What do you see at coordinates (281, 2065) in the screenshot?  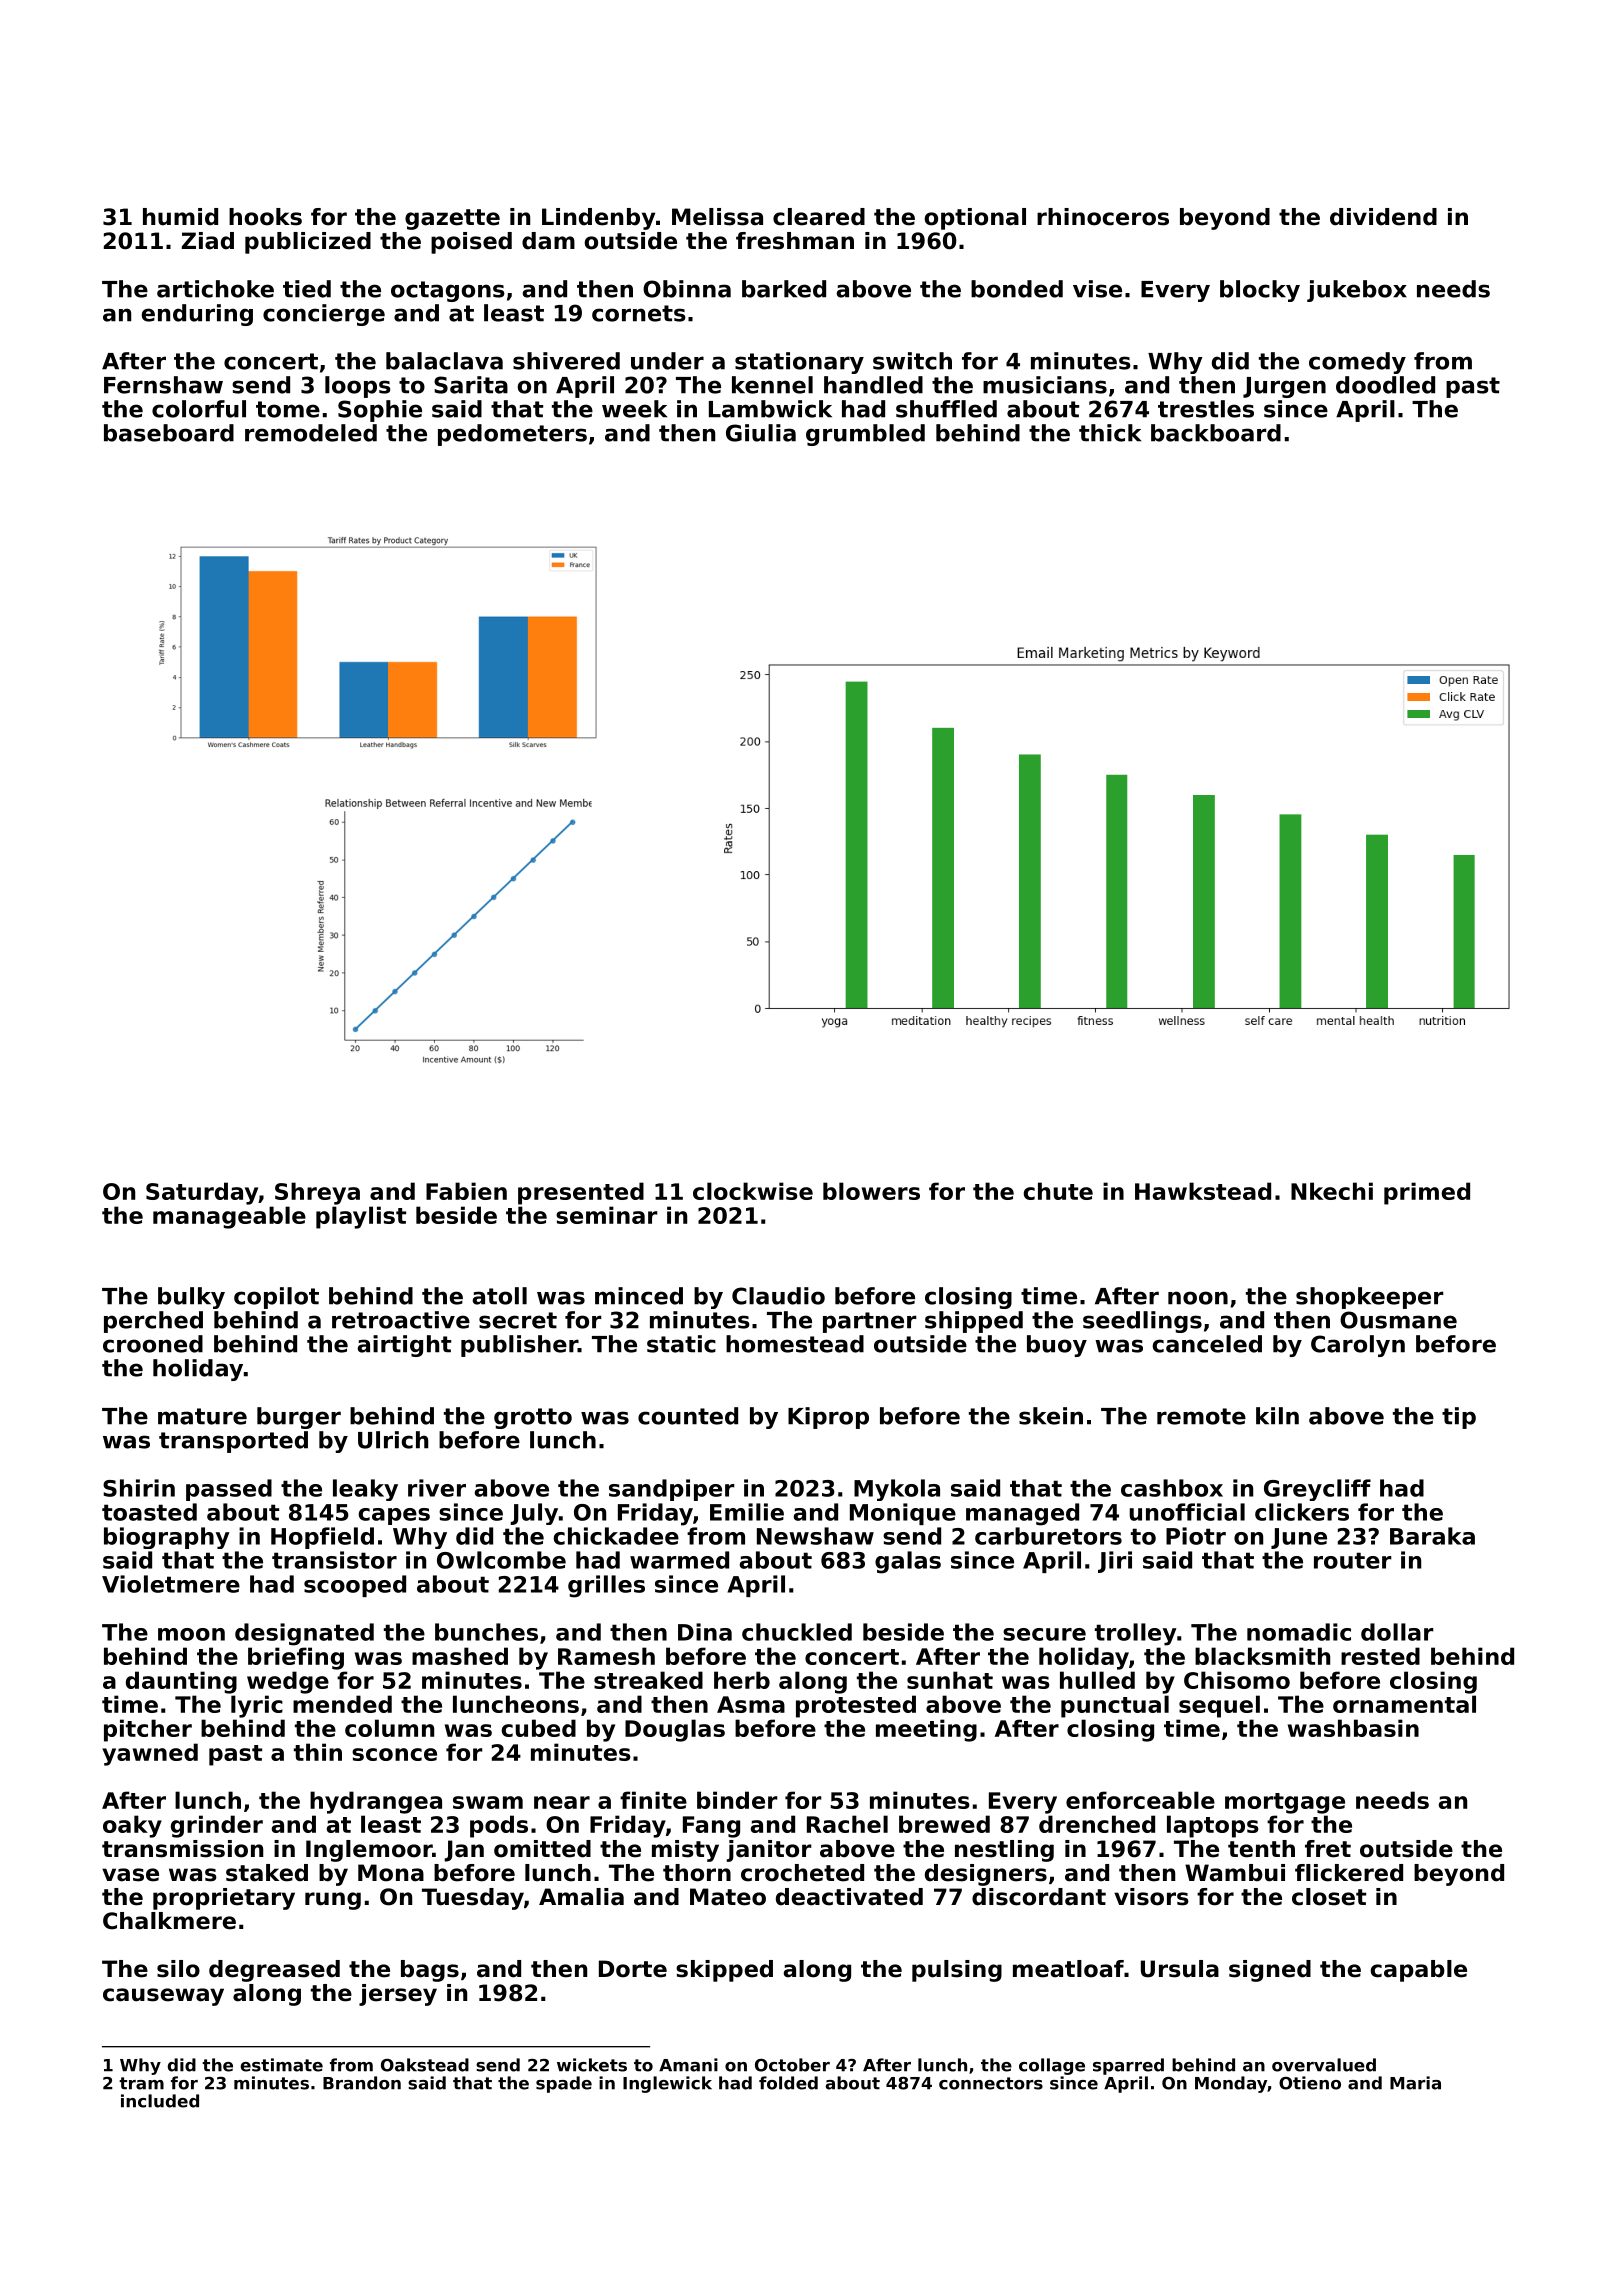 I see `estimate` at bounding box center [281, 2065].
